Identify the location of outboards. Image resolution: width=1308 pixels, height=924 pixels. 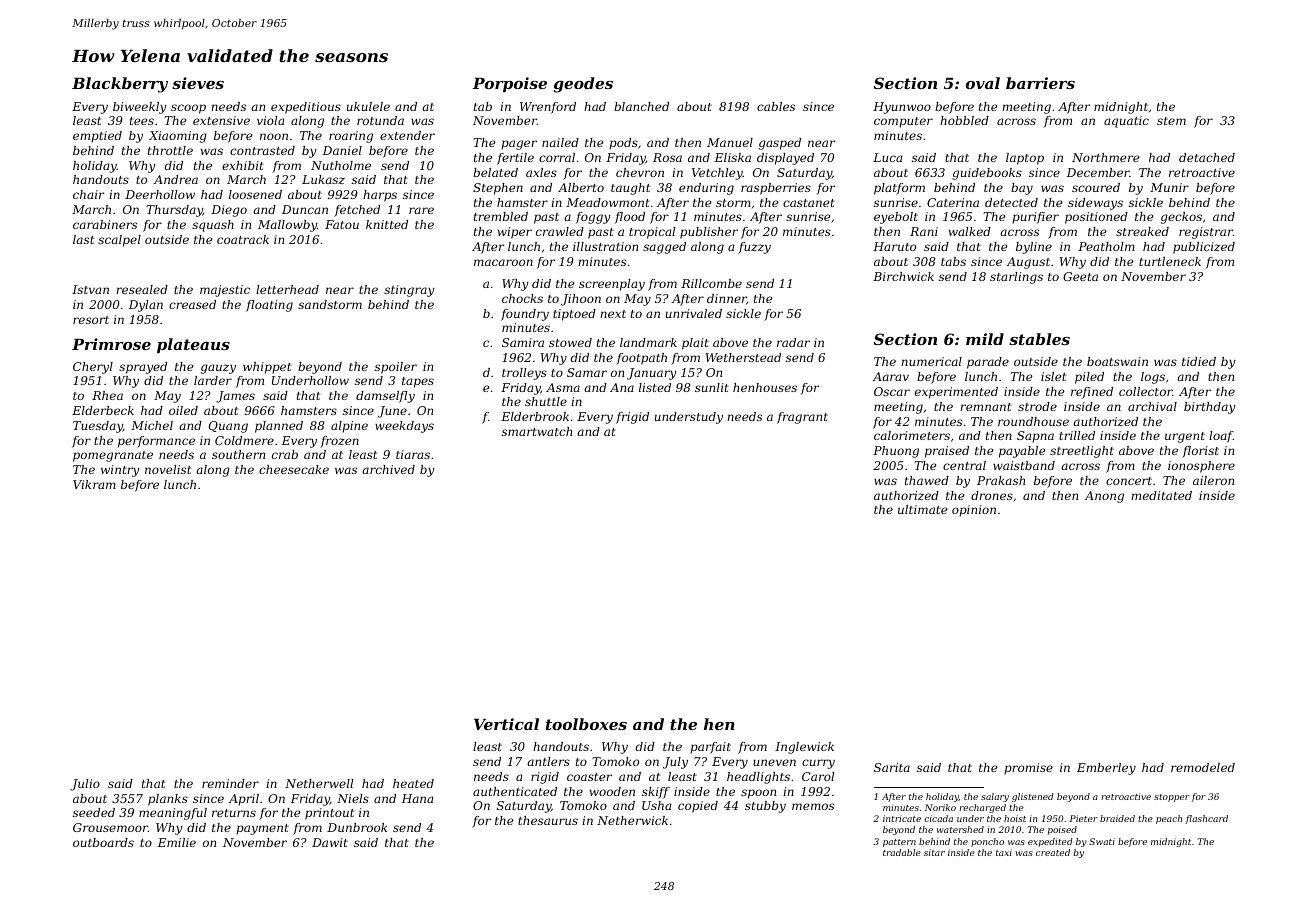
(103, 842).
